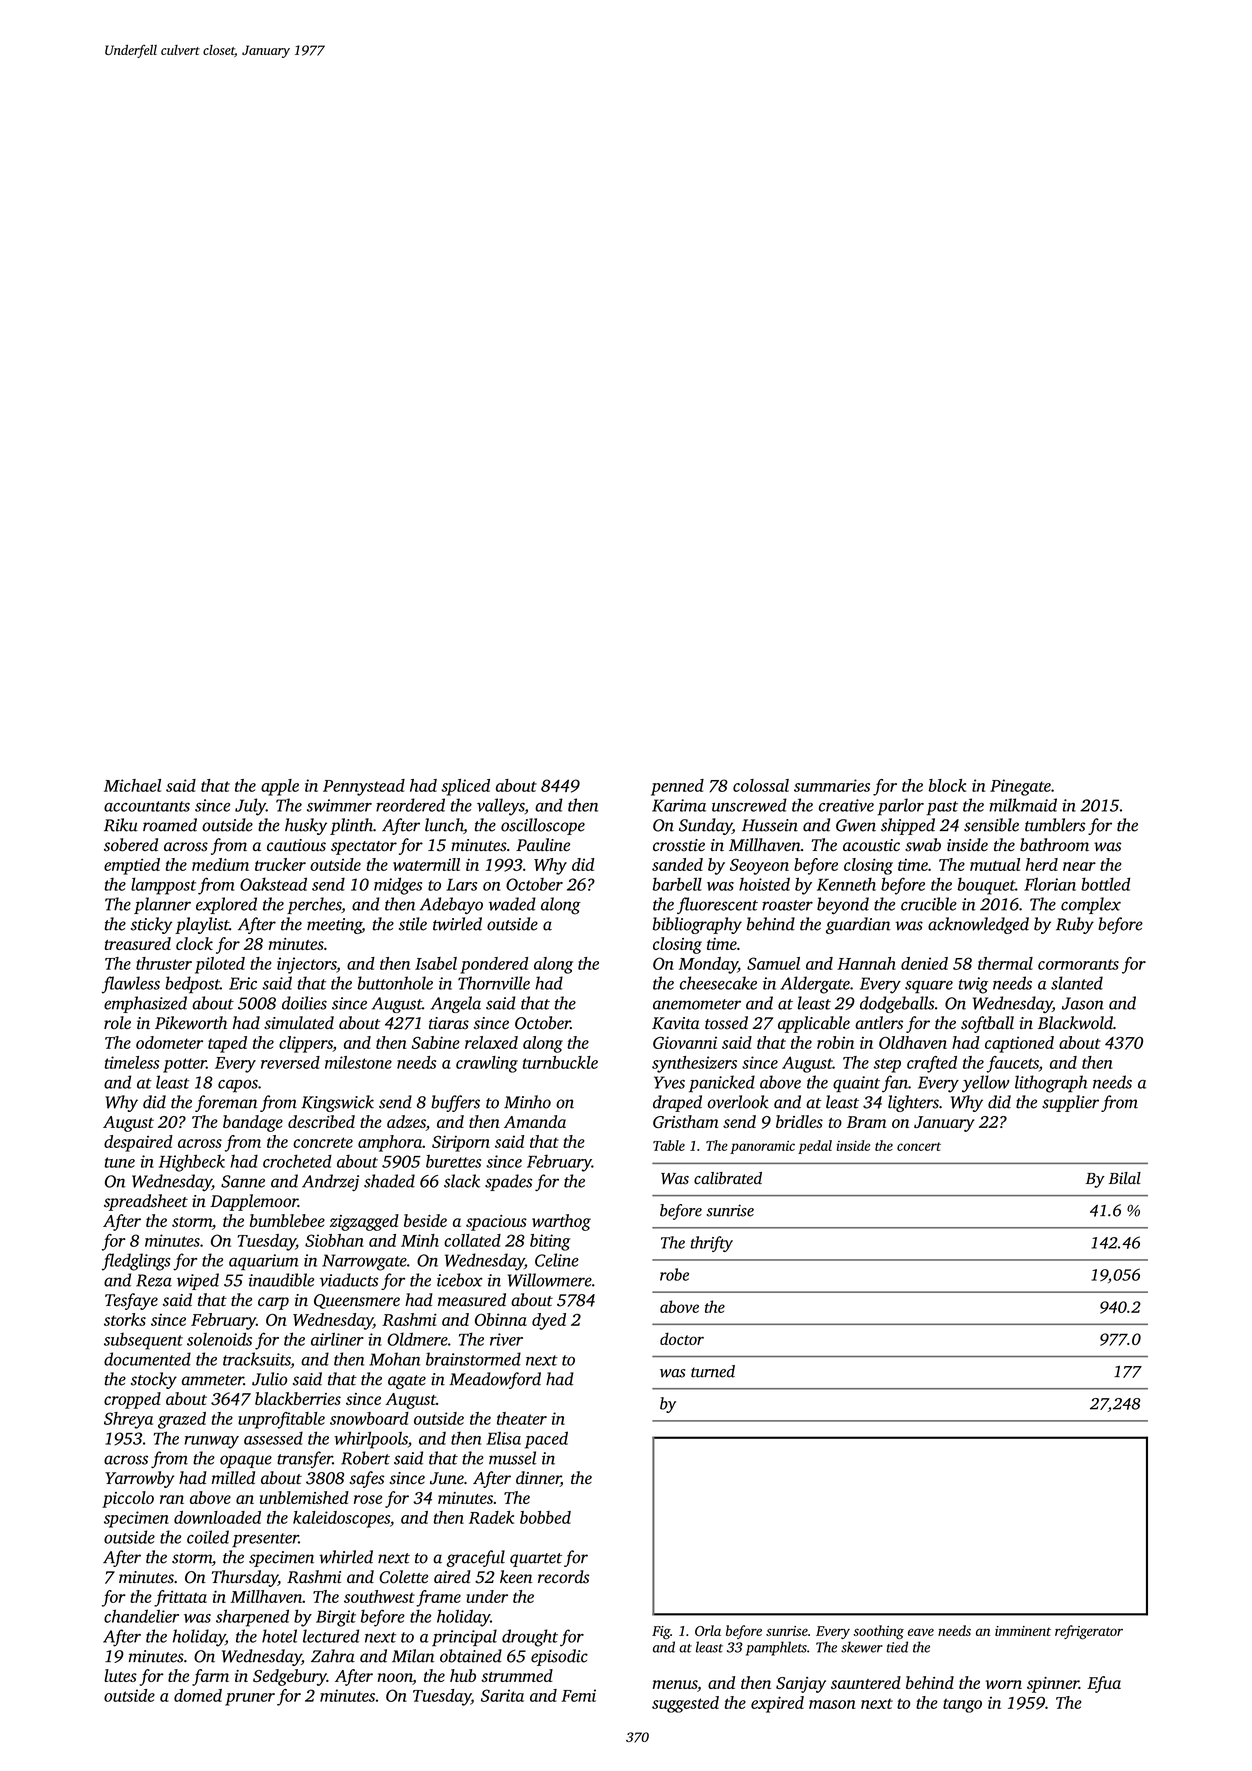 The height and width of the document is (1771, 1252). I want to click on Tesfaye, so click(131, 1301).
